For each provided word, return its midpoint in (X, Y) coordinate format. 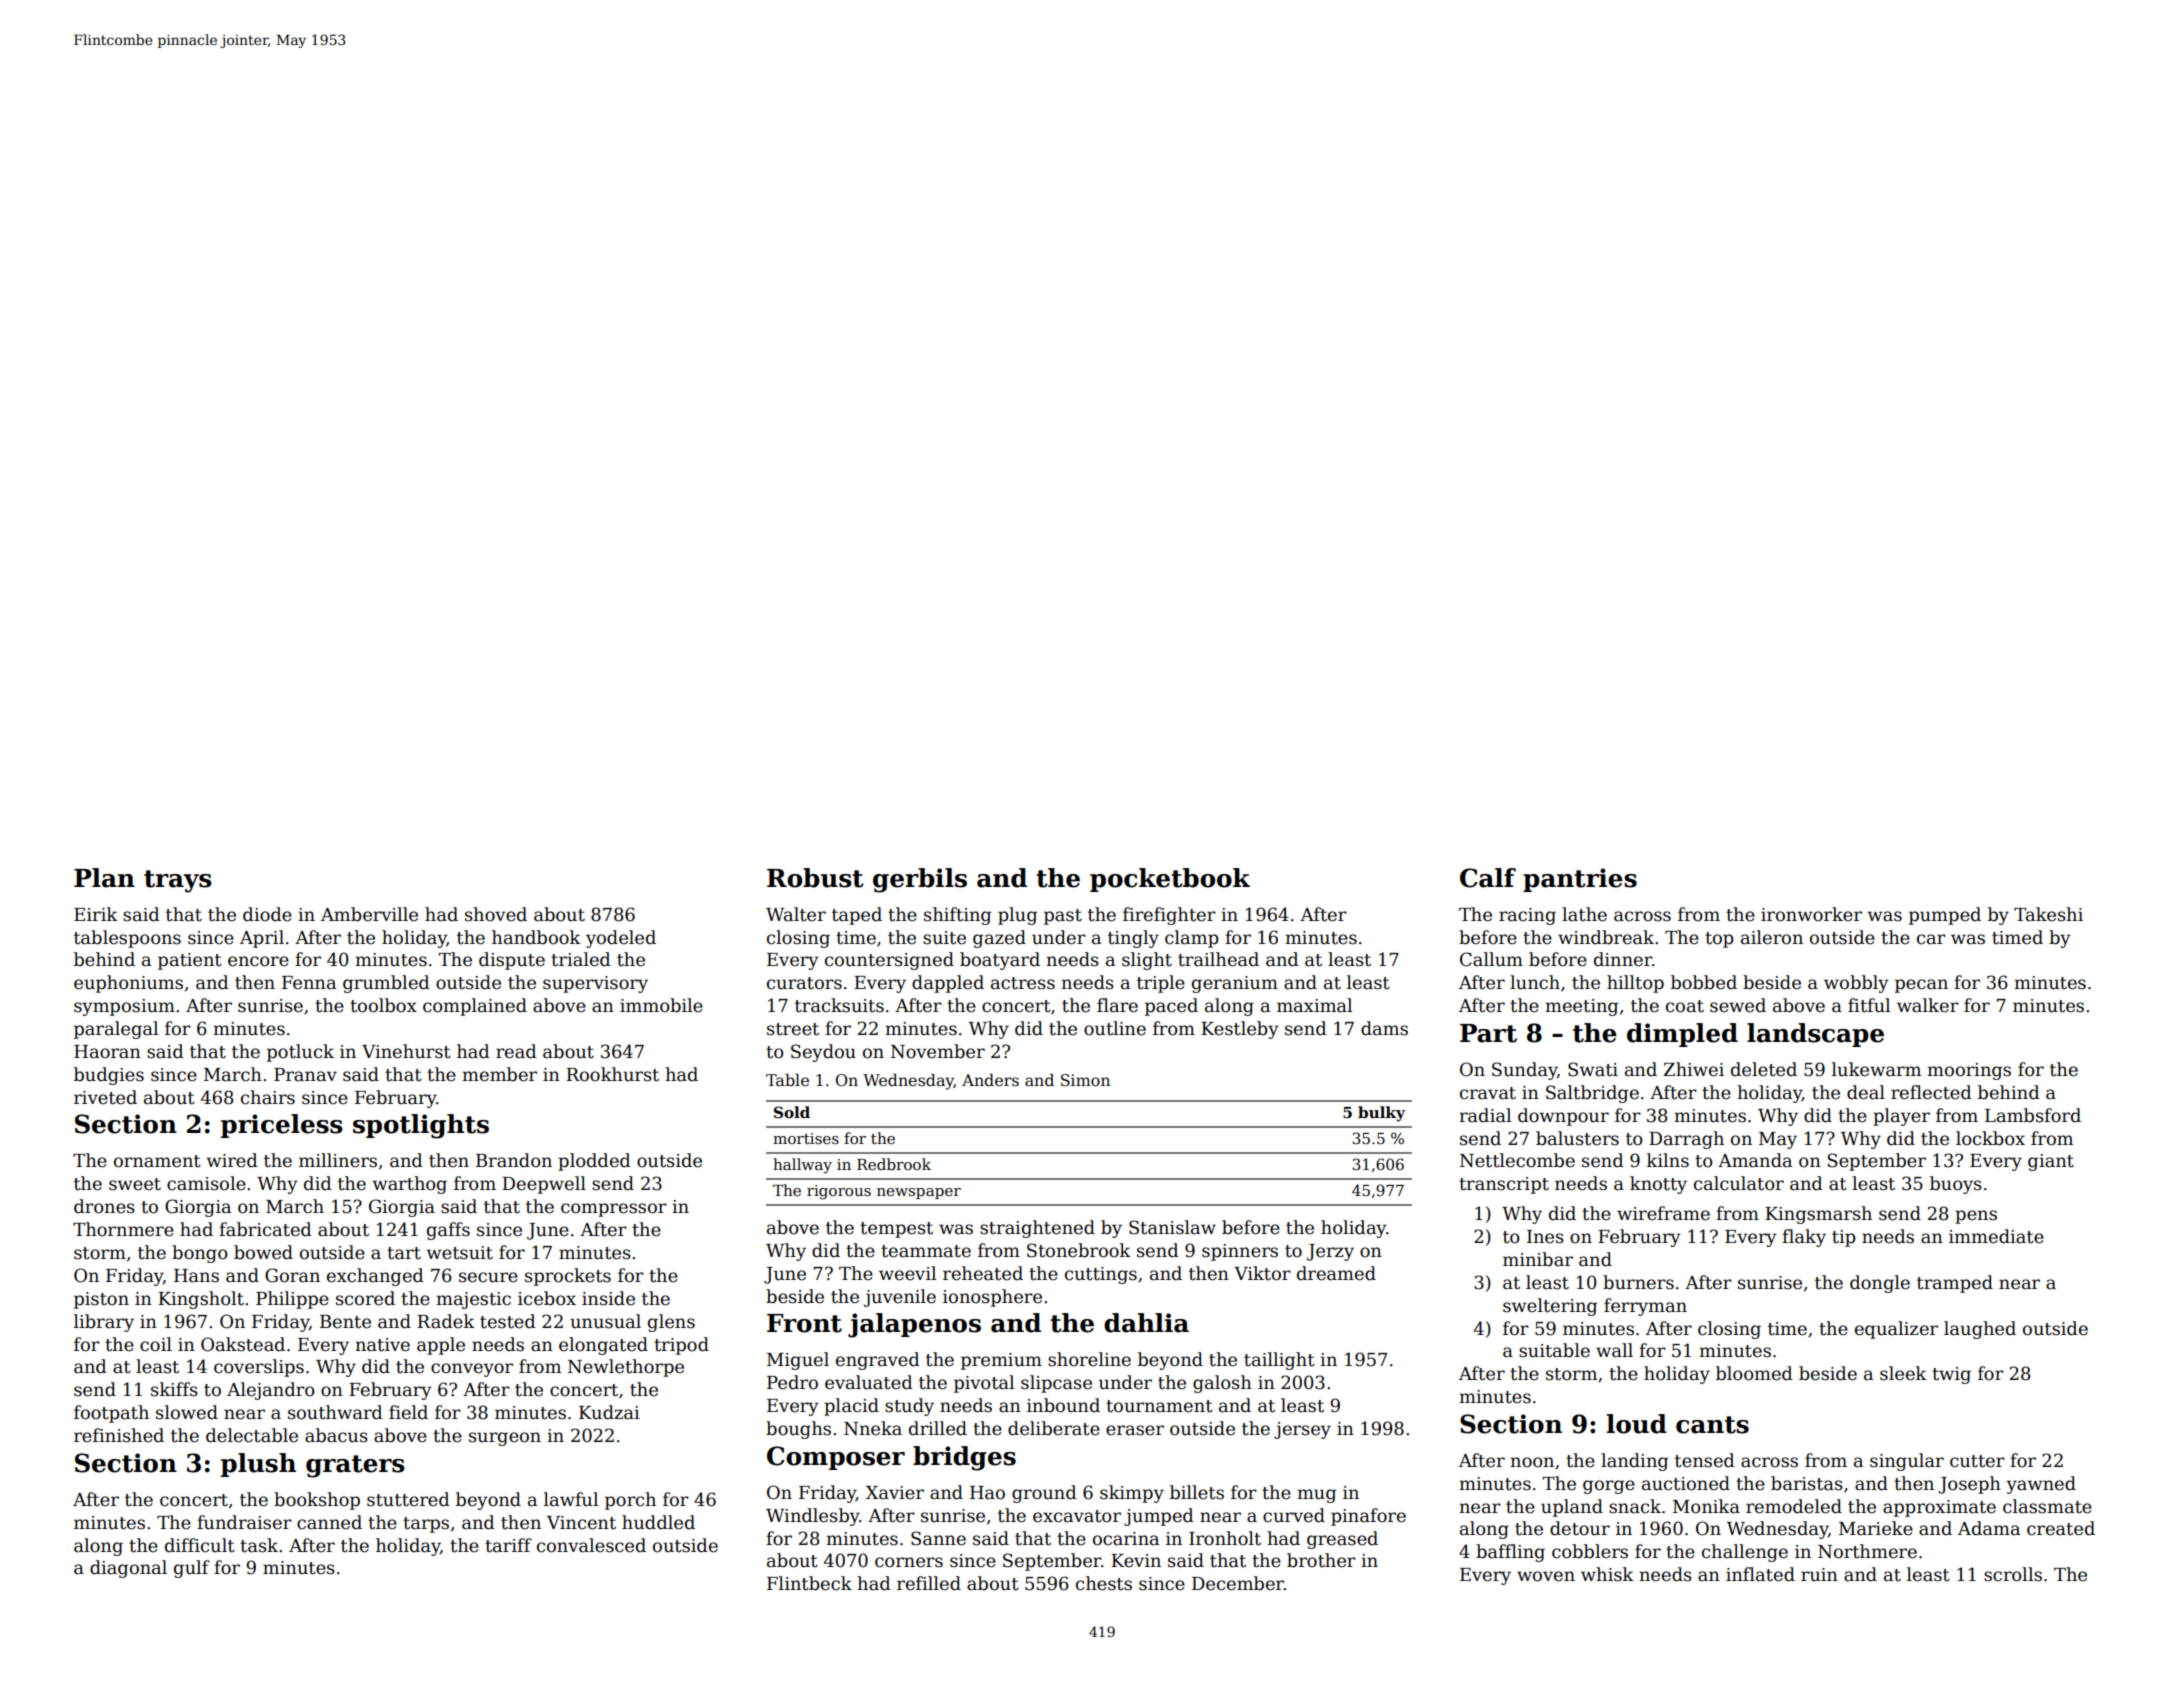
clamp (1192, 939)
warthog (409, 1185)
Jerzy (1330, 1252)
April (262, 939)
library (104, 1323)
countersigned (889, 961)
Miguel (798, 1361)
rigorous (839, 1192)
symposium (124, 1007)
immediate (1996, 1236)
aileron (1772, 937)
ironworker (1811, 914)
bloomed (1754, 1373)
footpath (111, 1414)
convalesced (591, 1545)
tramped (1955, 1284)
